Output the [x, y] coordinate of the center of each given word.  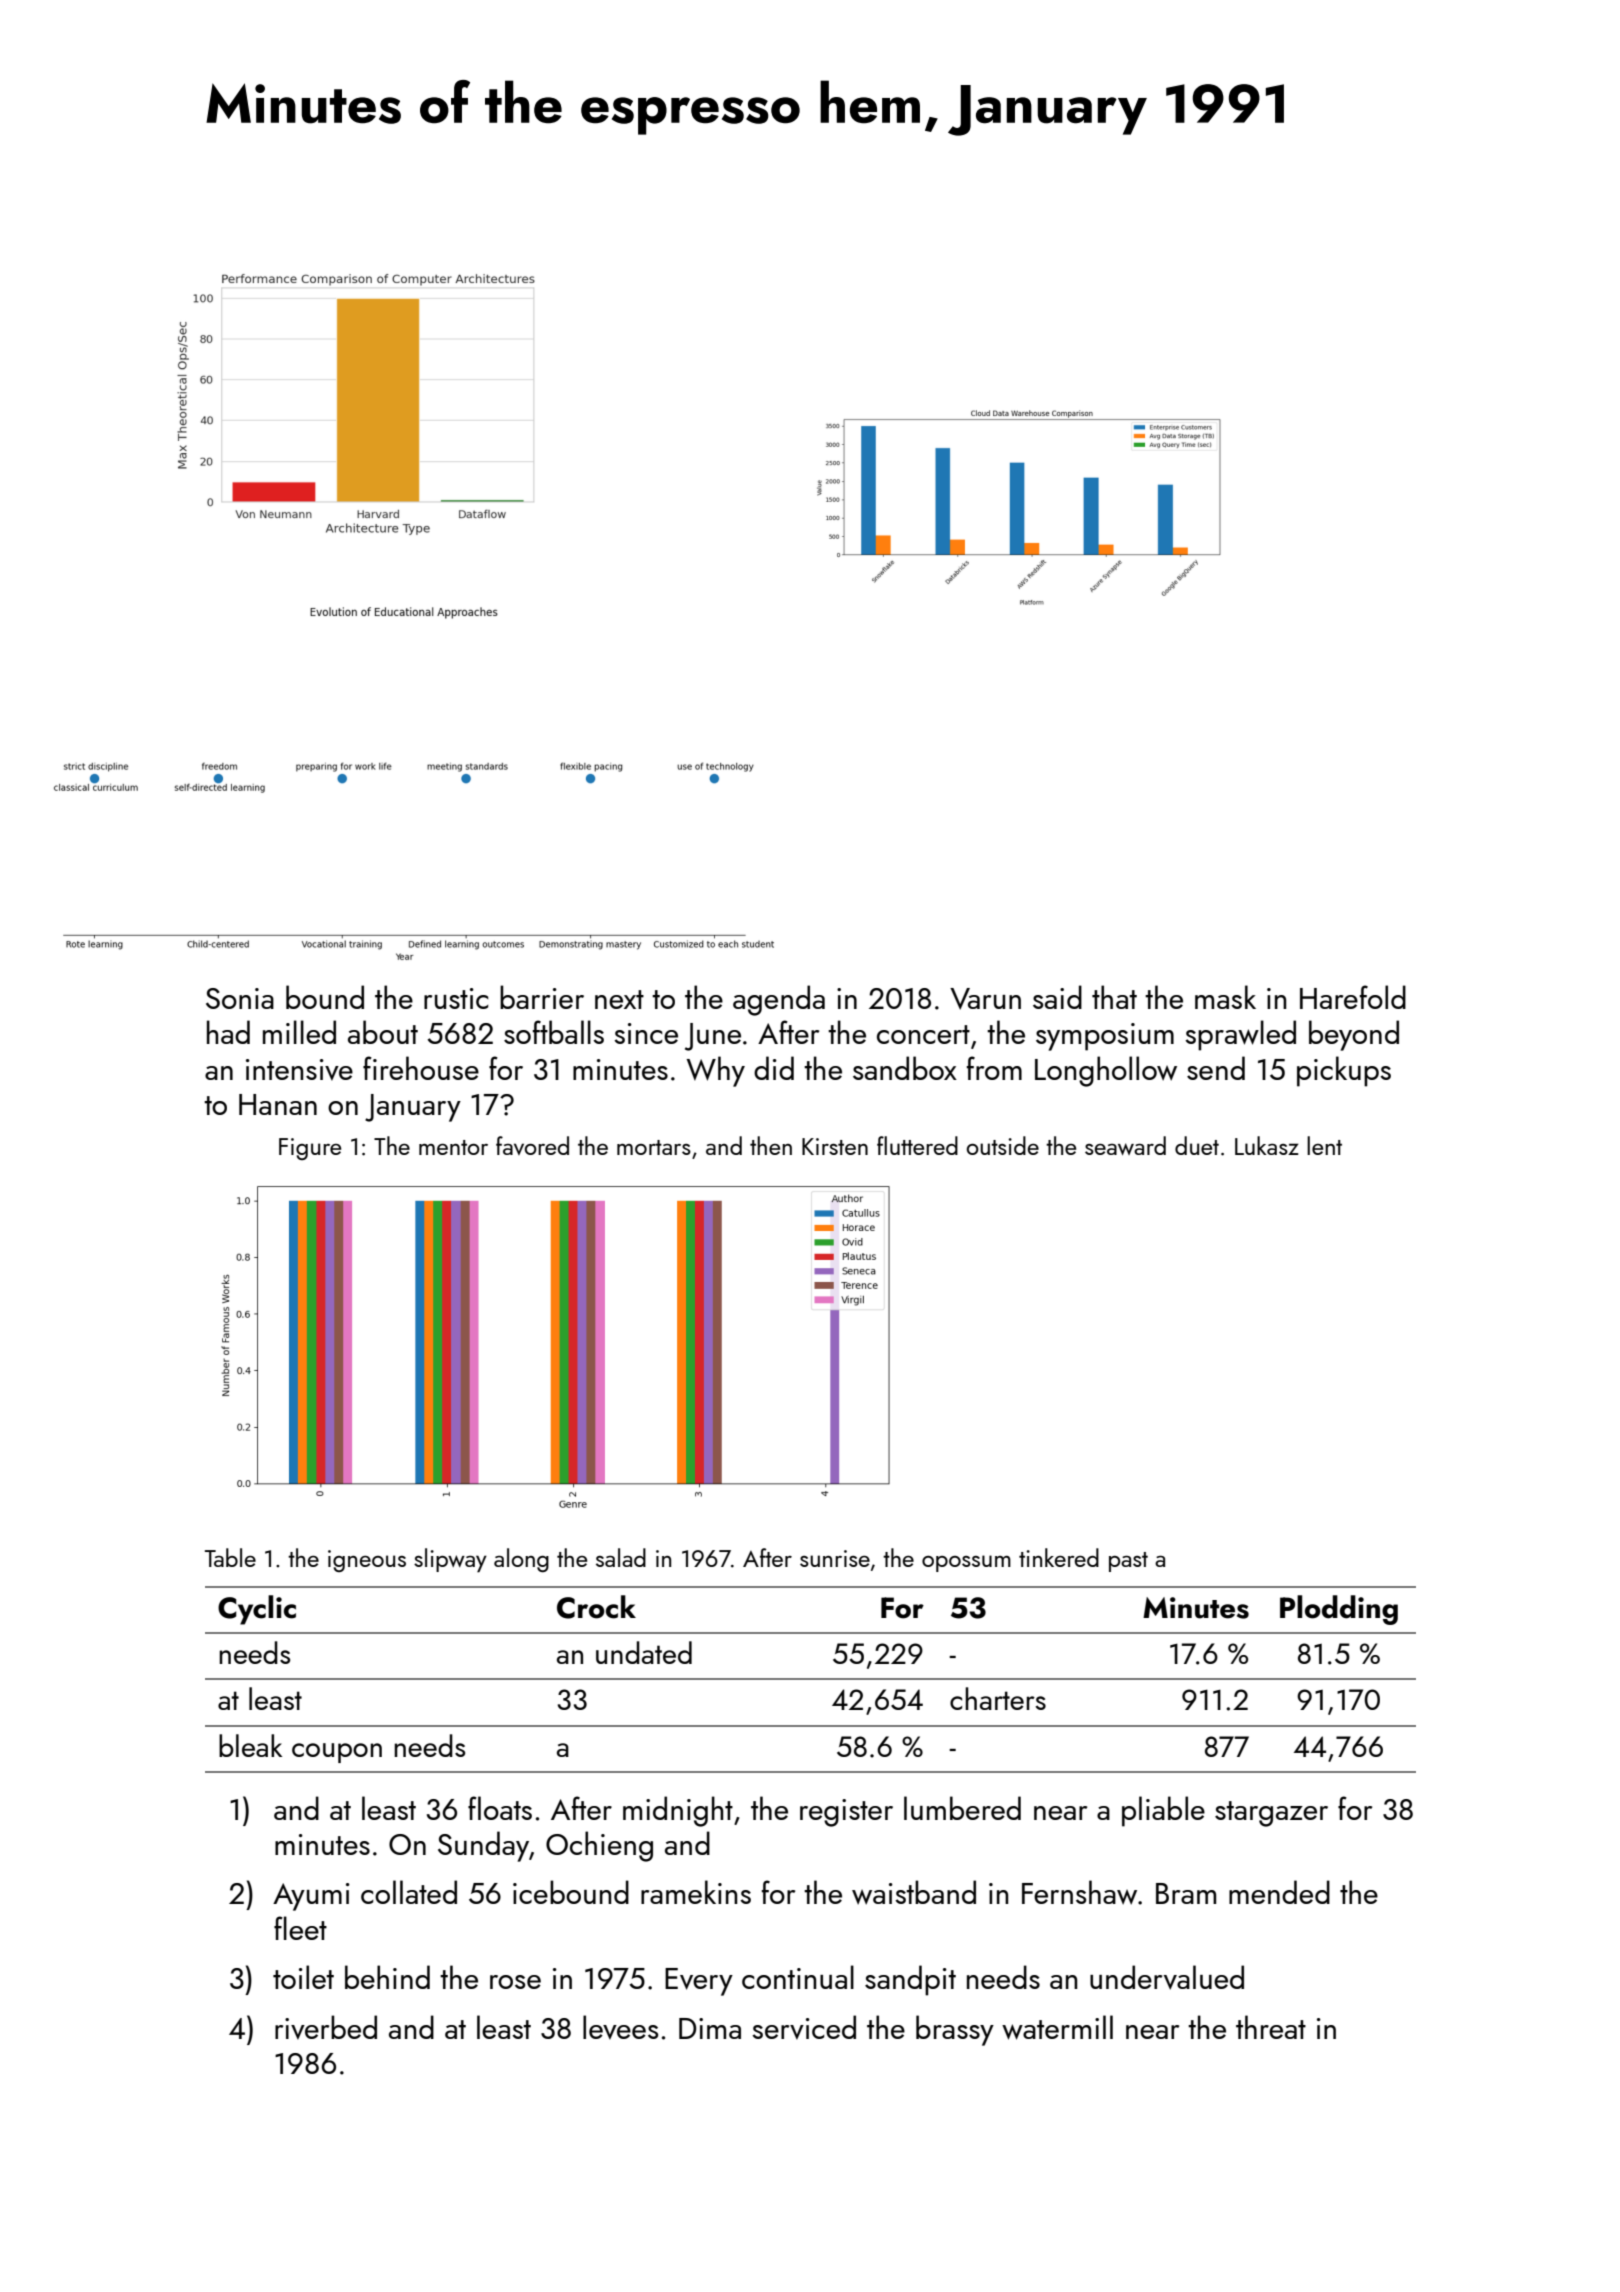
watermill [1057, 2027]
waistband [914, 1892]
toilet [303, 1977]
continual [798, 1977]
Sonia [240, 998]
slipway [450, 1560]
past [1128, 1562]
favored [532, 1145]
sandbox [905, 1068]
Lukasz [1267, 1145]
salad [621, 1557]
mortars [654, 1147]
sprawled [1240, 1035]
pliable [1163, 1811]
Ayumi [311, 1897]
